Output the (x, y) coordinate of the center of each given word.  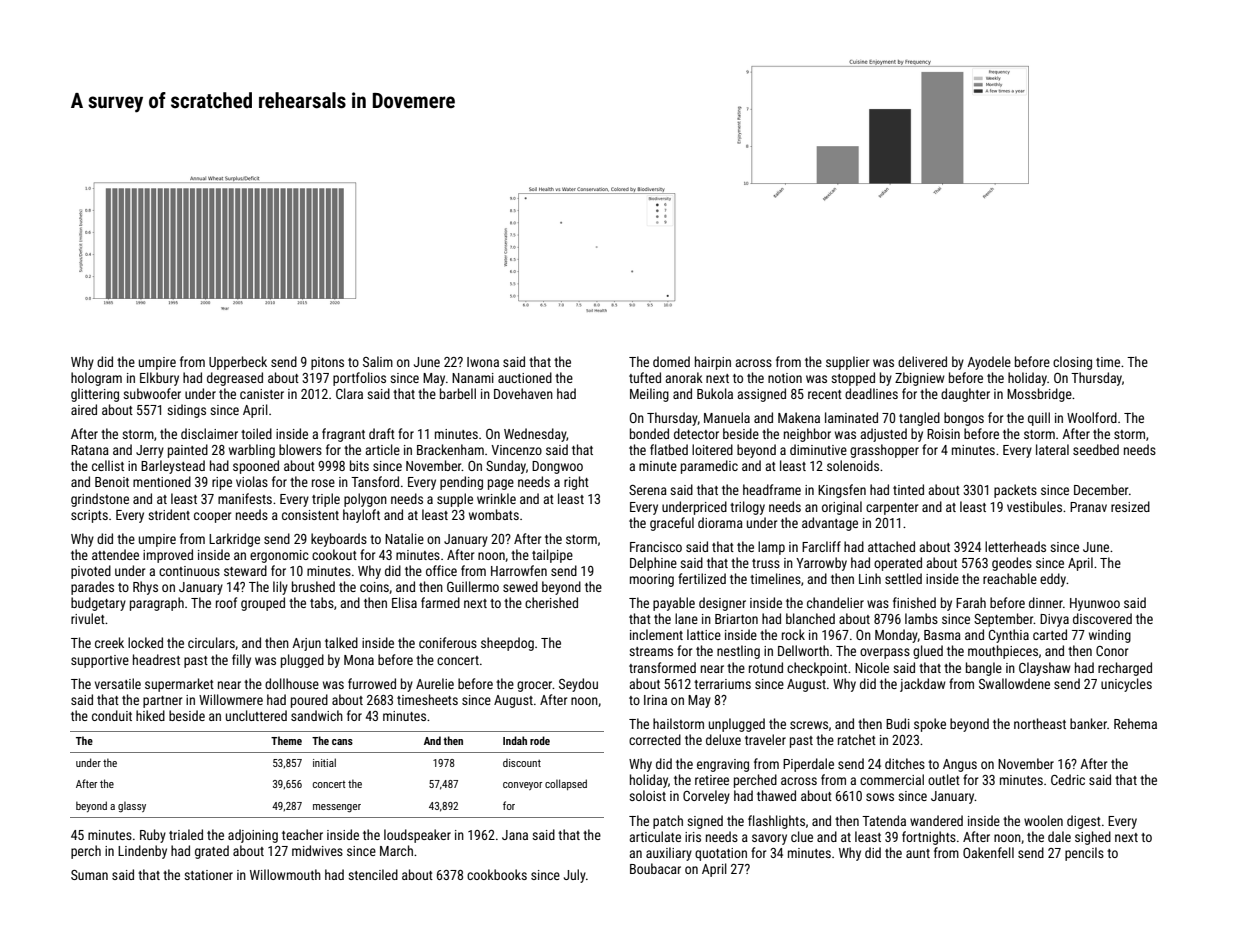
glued (928, 652)
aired (84, 409)
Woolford (1092, 417)
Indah (515, 740)
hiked (150, 715)
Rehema (1135, 723)
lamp (771, 548)
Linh (870, 578)
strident (169, 514)
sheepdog (507, 644)
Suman (89, 875)
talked (341, 642)
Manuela (727, 417)
